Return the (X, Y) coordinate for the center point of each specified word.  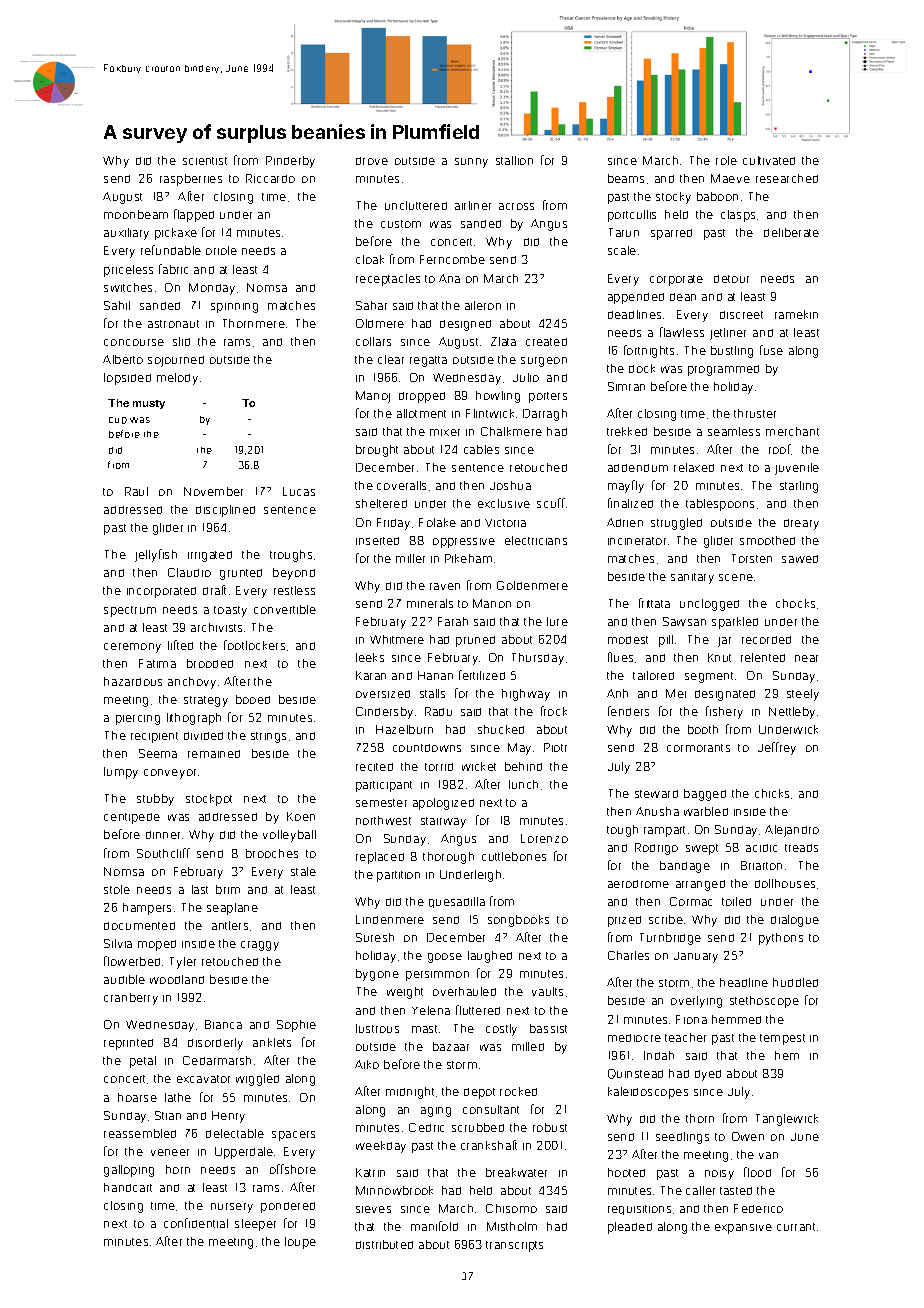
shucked (501, 729)
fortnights (649, 351)
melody (177, 379)
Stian (168, 1115)
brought (377, 451)
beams (626, 178)
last (200, 889)
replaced (380, 858)
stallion (514, 160)
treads (801, 848)
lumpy (121, 773)
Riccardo (270, 178)
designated (725, 695)
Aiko (367, 1064)
